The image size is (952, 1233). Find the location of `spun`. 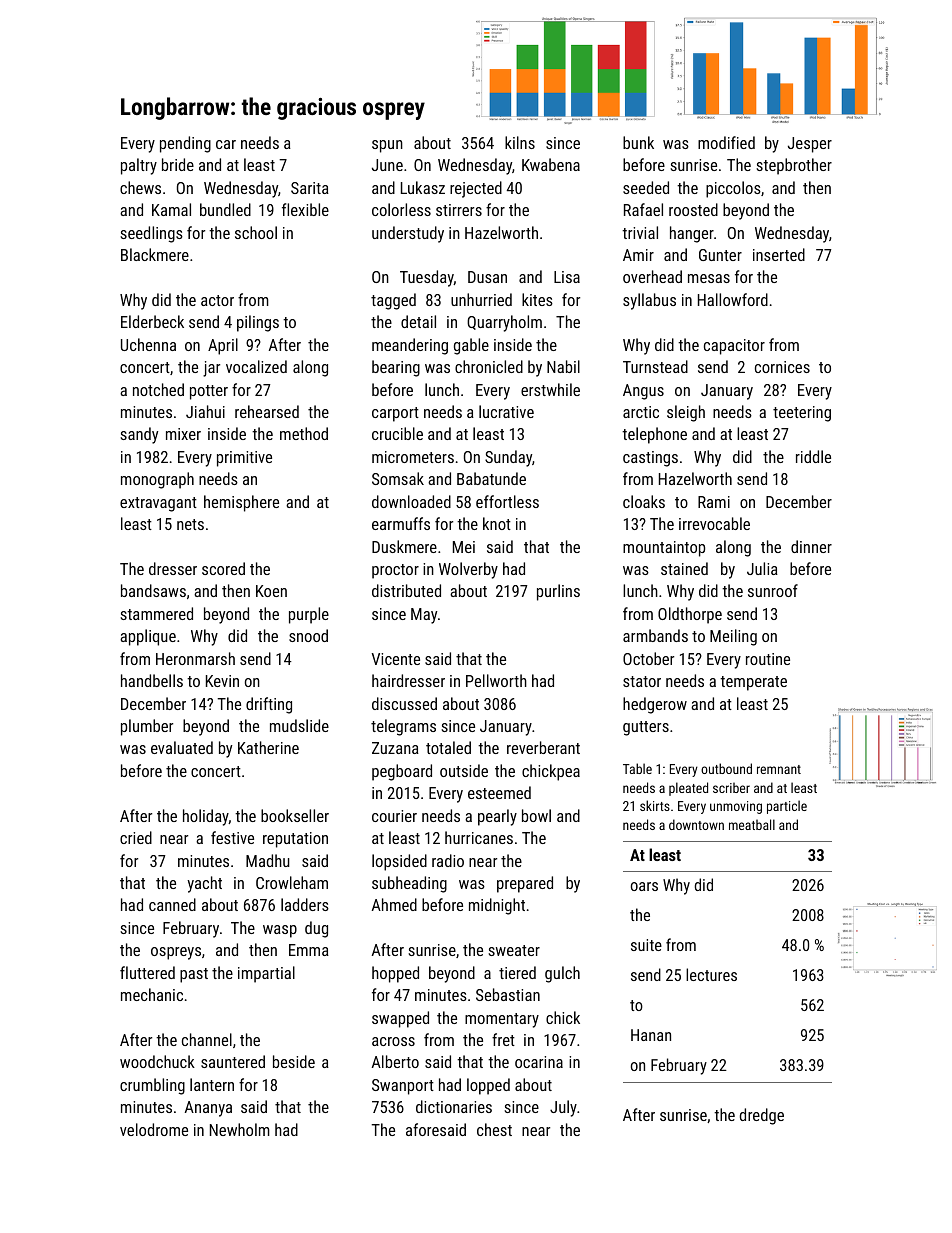

spun is located at coordinates (387, 146).
